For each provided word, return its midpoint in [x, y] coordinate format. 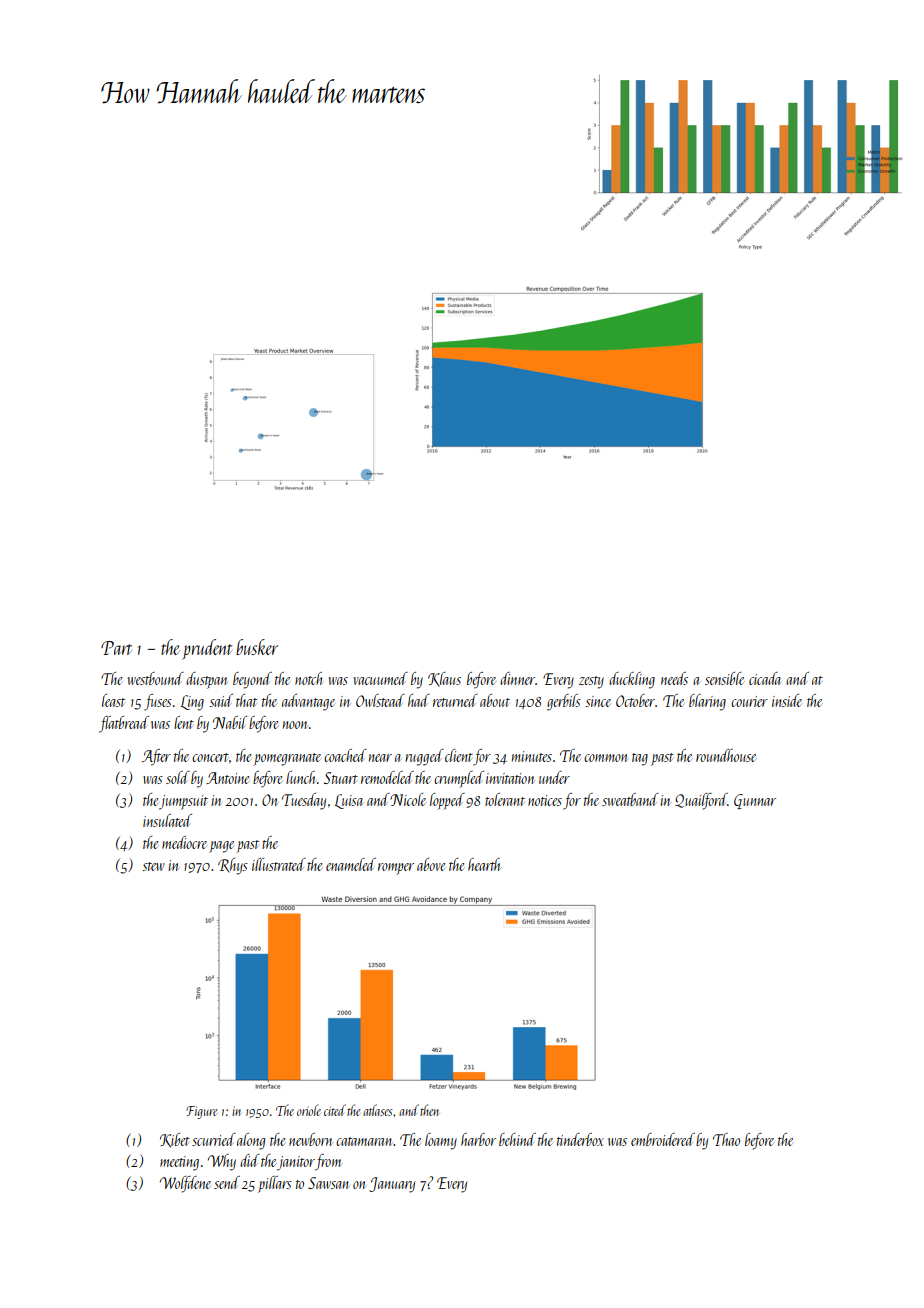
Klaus [444, 679]
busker [257, 647]
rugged [424, 757]
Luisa [348, 801]
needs [674, 678]
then [429, 1110]
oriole [309, 1110]
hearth [484, 864]
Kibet [175, 1140]
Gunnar [755, 801]
